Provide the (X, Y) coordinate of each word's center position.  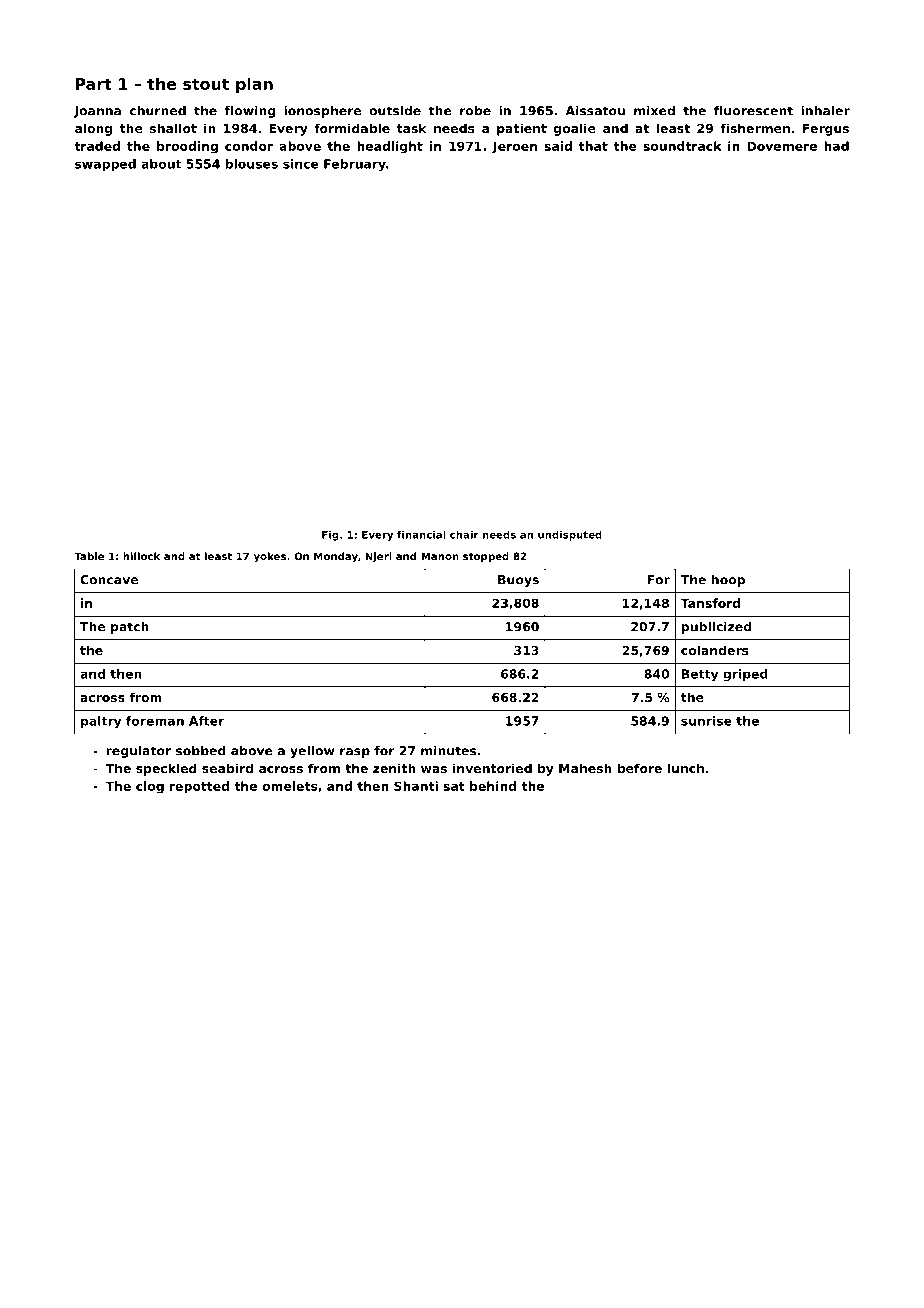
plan (254, 85)
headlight (390, 147)
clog (150, 787)
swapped (105, 165)
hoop (728, 581)
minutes (448, 751)
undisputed (570, 536)
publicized (716, 628)
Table (89, 556)
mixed (654, 111)
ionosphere (322, 112)
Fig (330, 536)
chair (464, 535)
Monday (336, 557)
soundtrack (682, 146)
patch (130, 628)
